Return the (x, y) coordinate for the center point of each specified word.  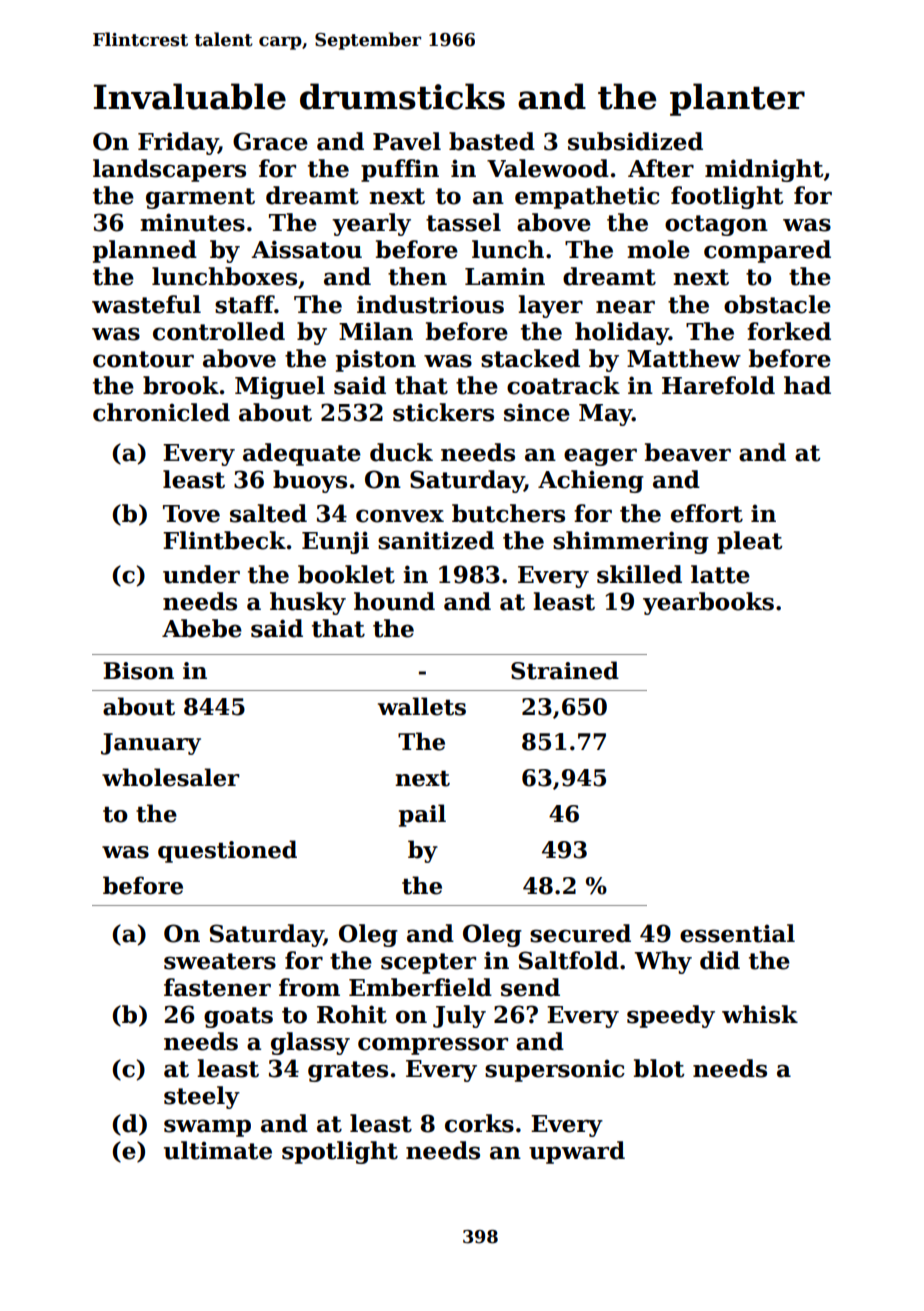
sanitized (436, 540)
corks (479, 1123)
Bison (138, 671)
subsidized (635, 141)
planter (737, 99)
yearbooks (708, 603)
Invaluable (190, 96)
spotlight (340, 1152)
